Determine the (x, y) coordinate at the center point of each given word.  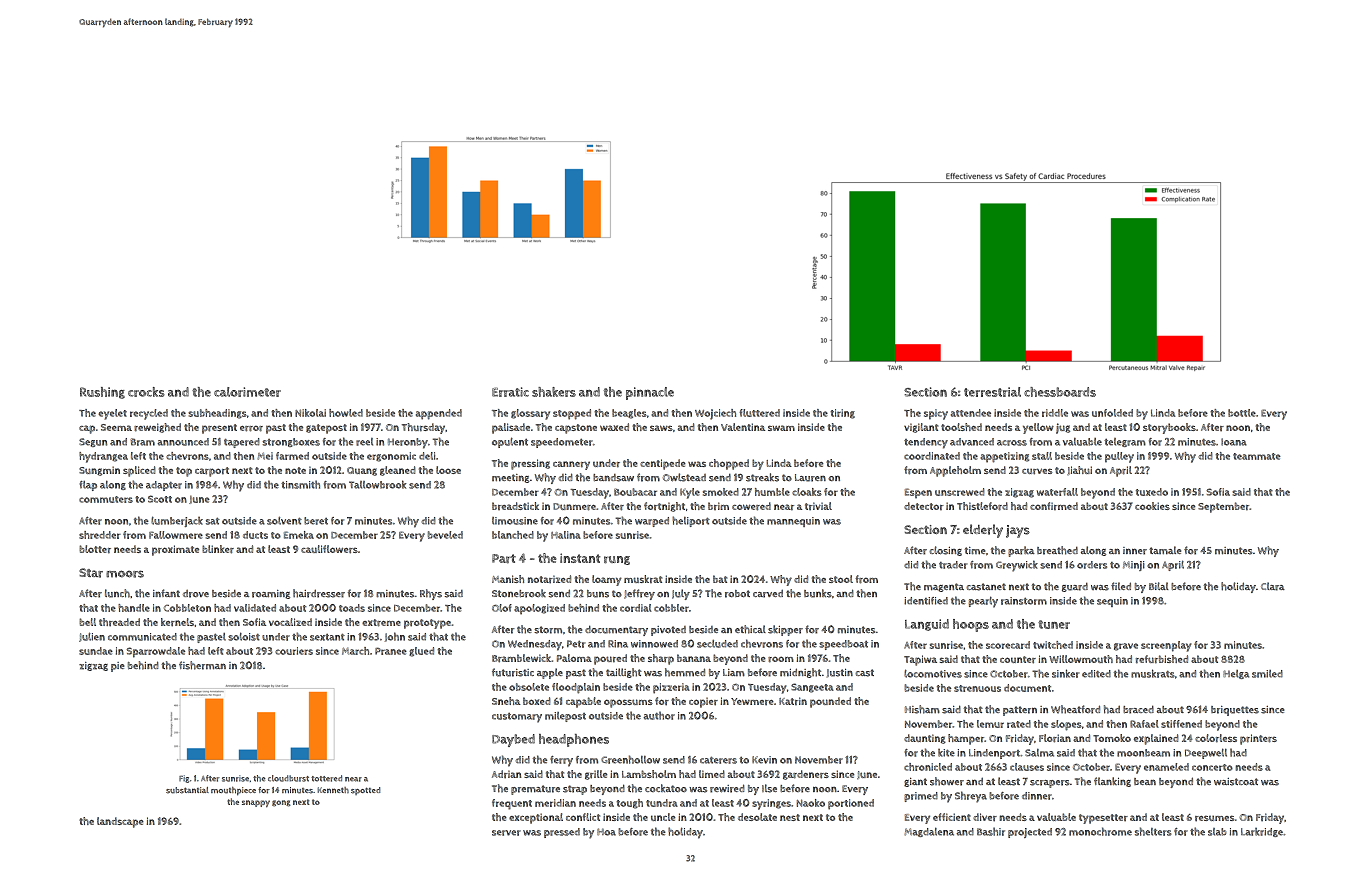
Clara (1273, 586)
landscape (120, 822)
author (659, 715)
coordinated (932, 456)
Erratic (510, 392)
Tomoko (1112, 738)
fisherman (202, 665)
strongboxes (291, 442)
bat (720, 579)
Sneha (506, 701)
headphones (574, 740)
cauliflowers (329, 549)
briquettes (1235, 711)
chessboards (1060, 392)
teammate (1257, 456)
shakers (554, 392)
